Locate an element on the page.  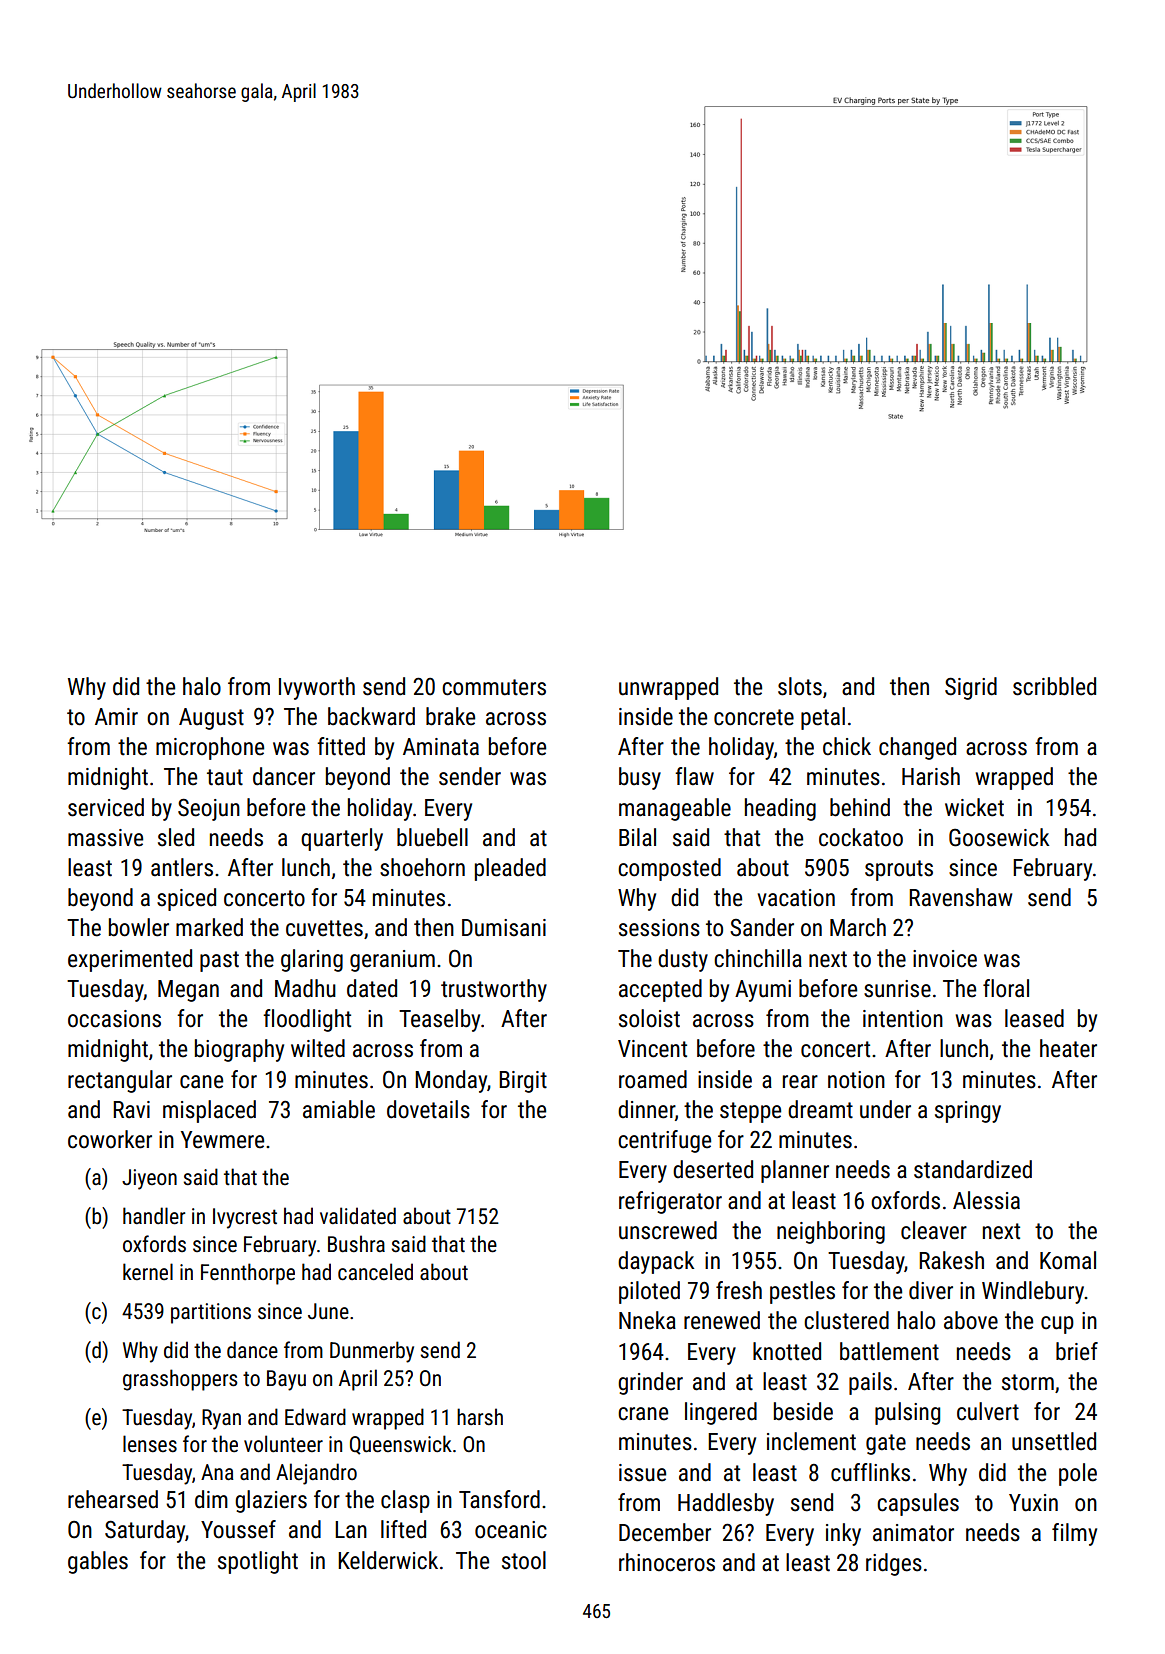
harsh is located at coordinates (480, 1417).
